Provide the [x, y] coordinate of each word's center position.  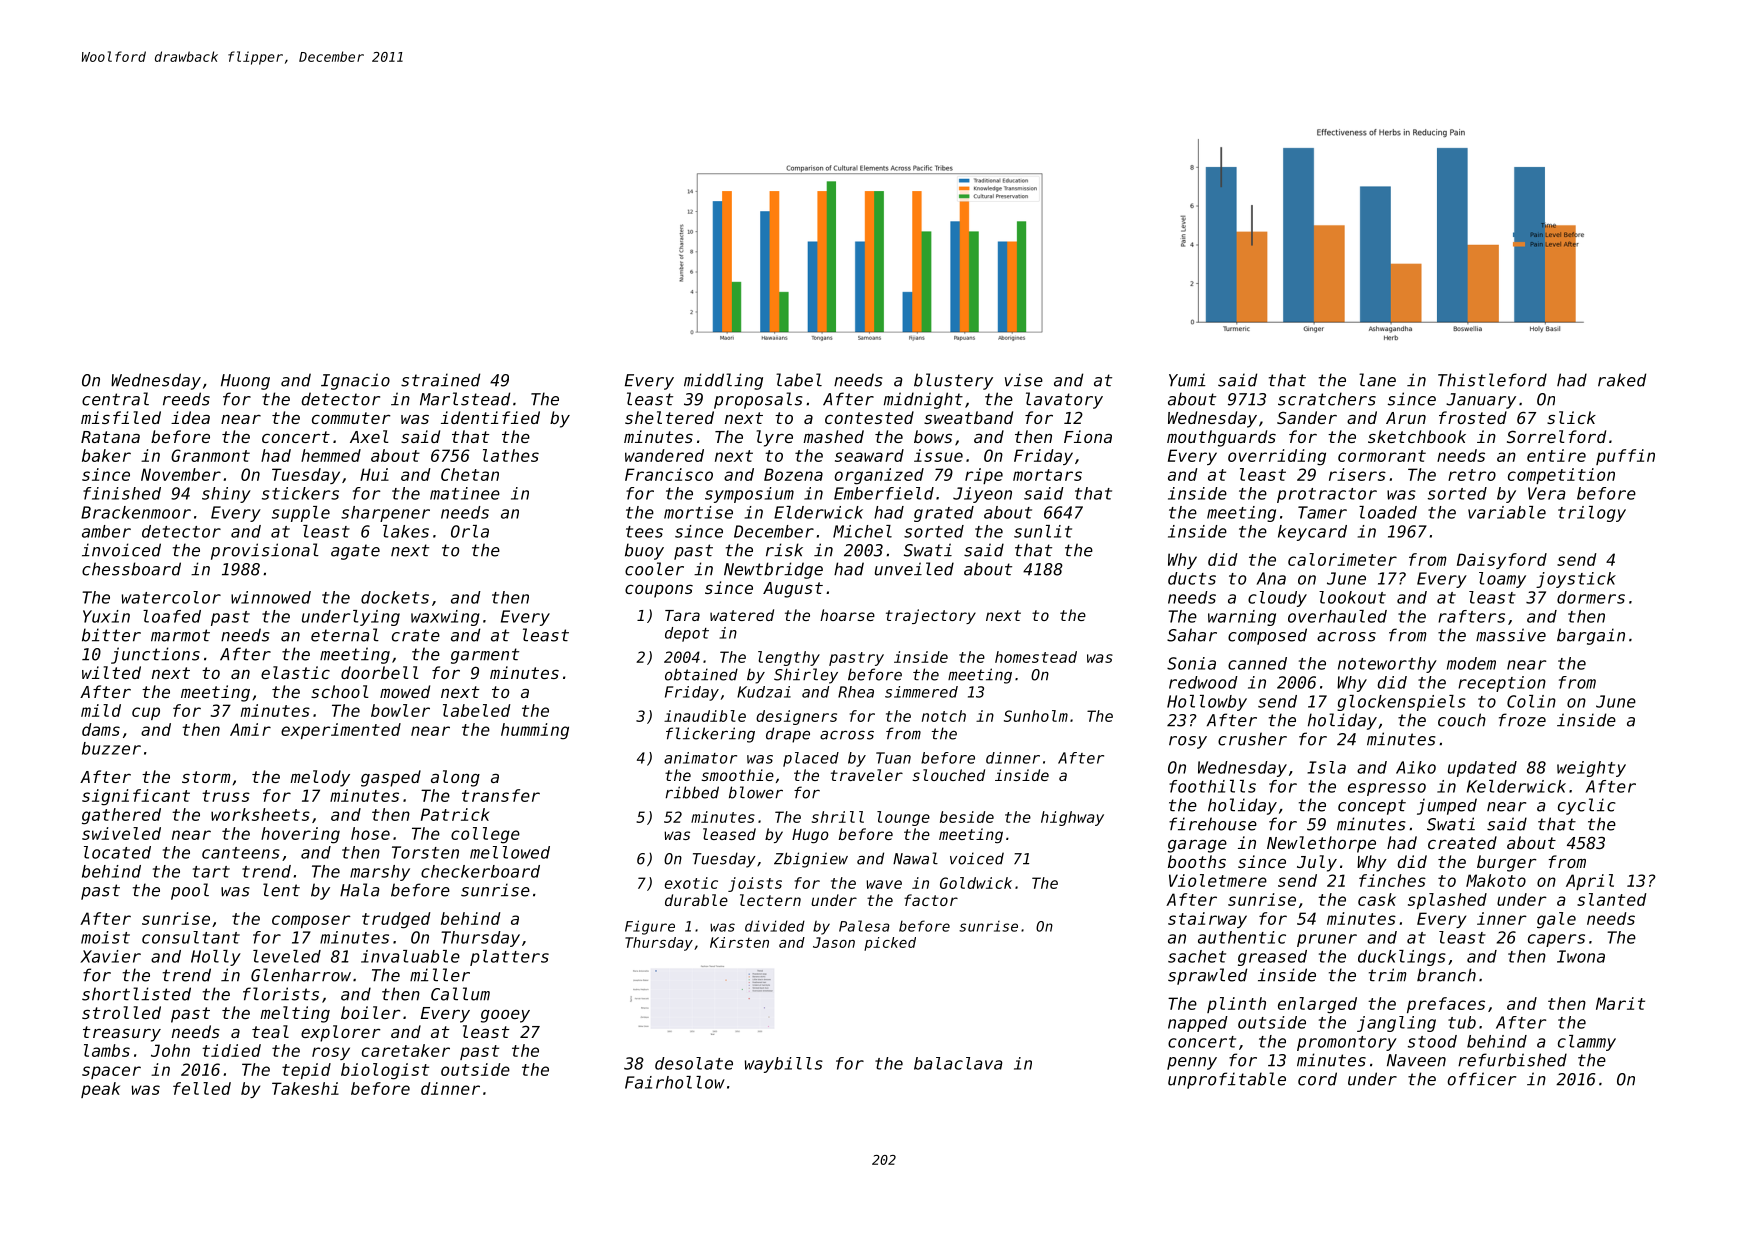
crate [416, 635]
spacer [111, 1072]
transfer [501, 795]
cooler [654, 569]
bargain [1591, 636]
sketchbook [1417, 436]
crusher [1252, 739]
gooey [505, 1016]
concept [1372, 807]
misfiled [121, 417]
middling [723, 381]
